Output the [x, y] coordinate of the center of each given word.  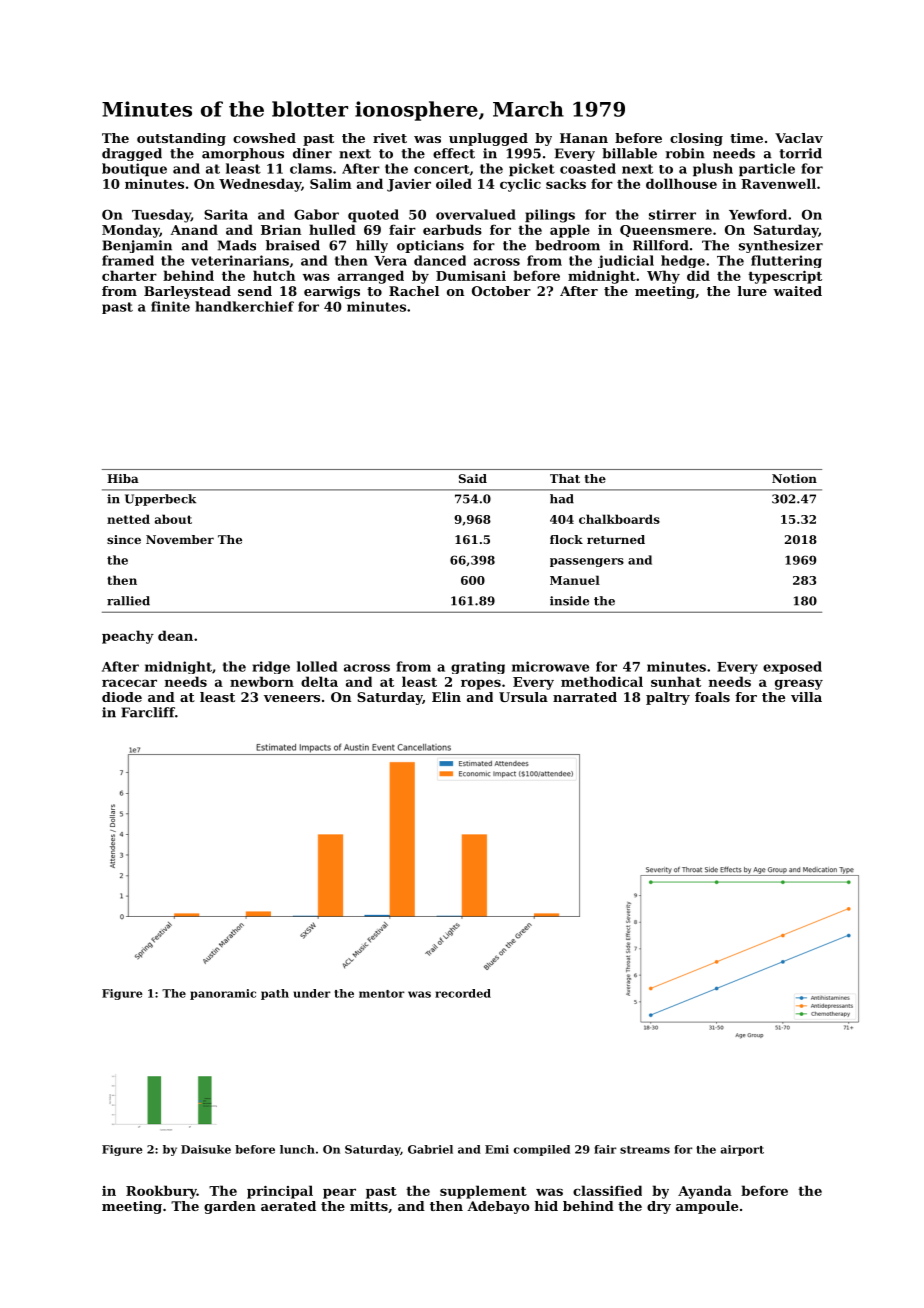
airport [742, 1150]
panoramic [223, 994]
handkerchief [244, 306]
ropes [481, 684]
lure [752, 291]
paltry [668, 698]
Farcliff [148, 712]
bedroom [567, 245]
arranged [371, 277]
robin [685, 153]
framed [128, 260]
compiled [541, 1150]
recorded [463, 993]
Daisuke [206, 1149]
